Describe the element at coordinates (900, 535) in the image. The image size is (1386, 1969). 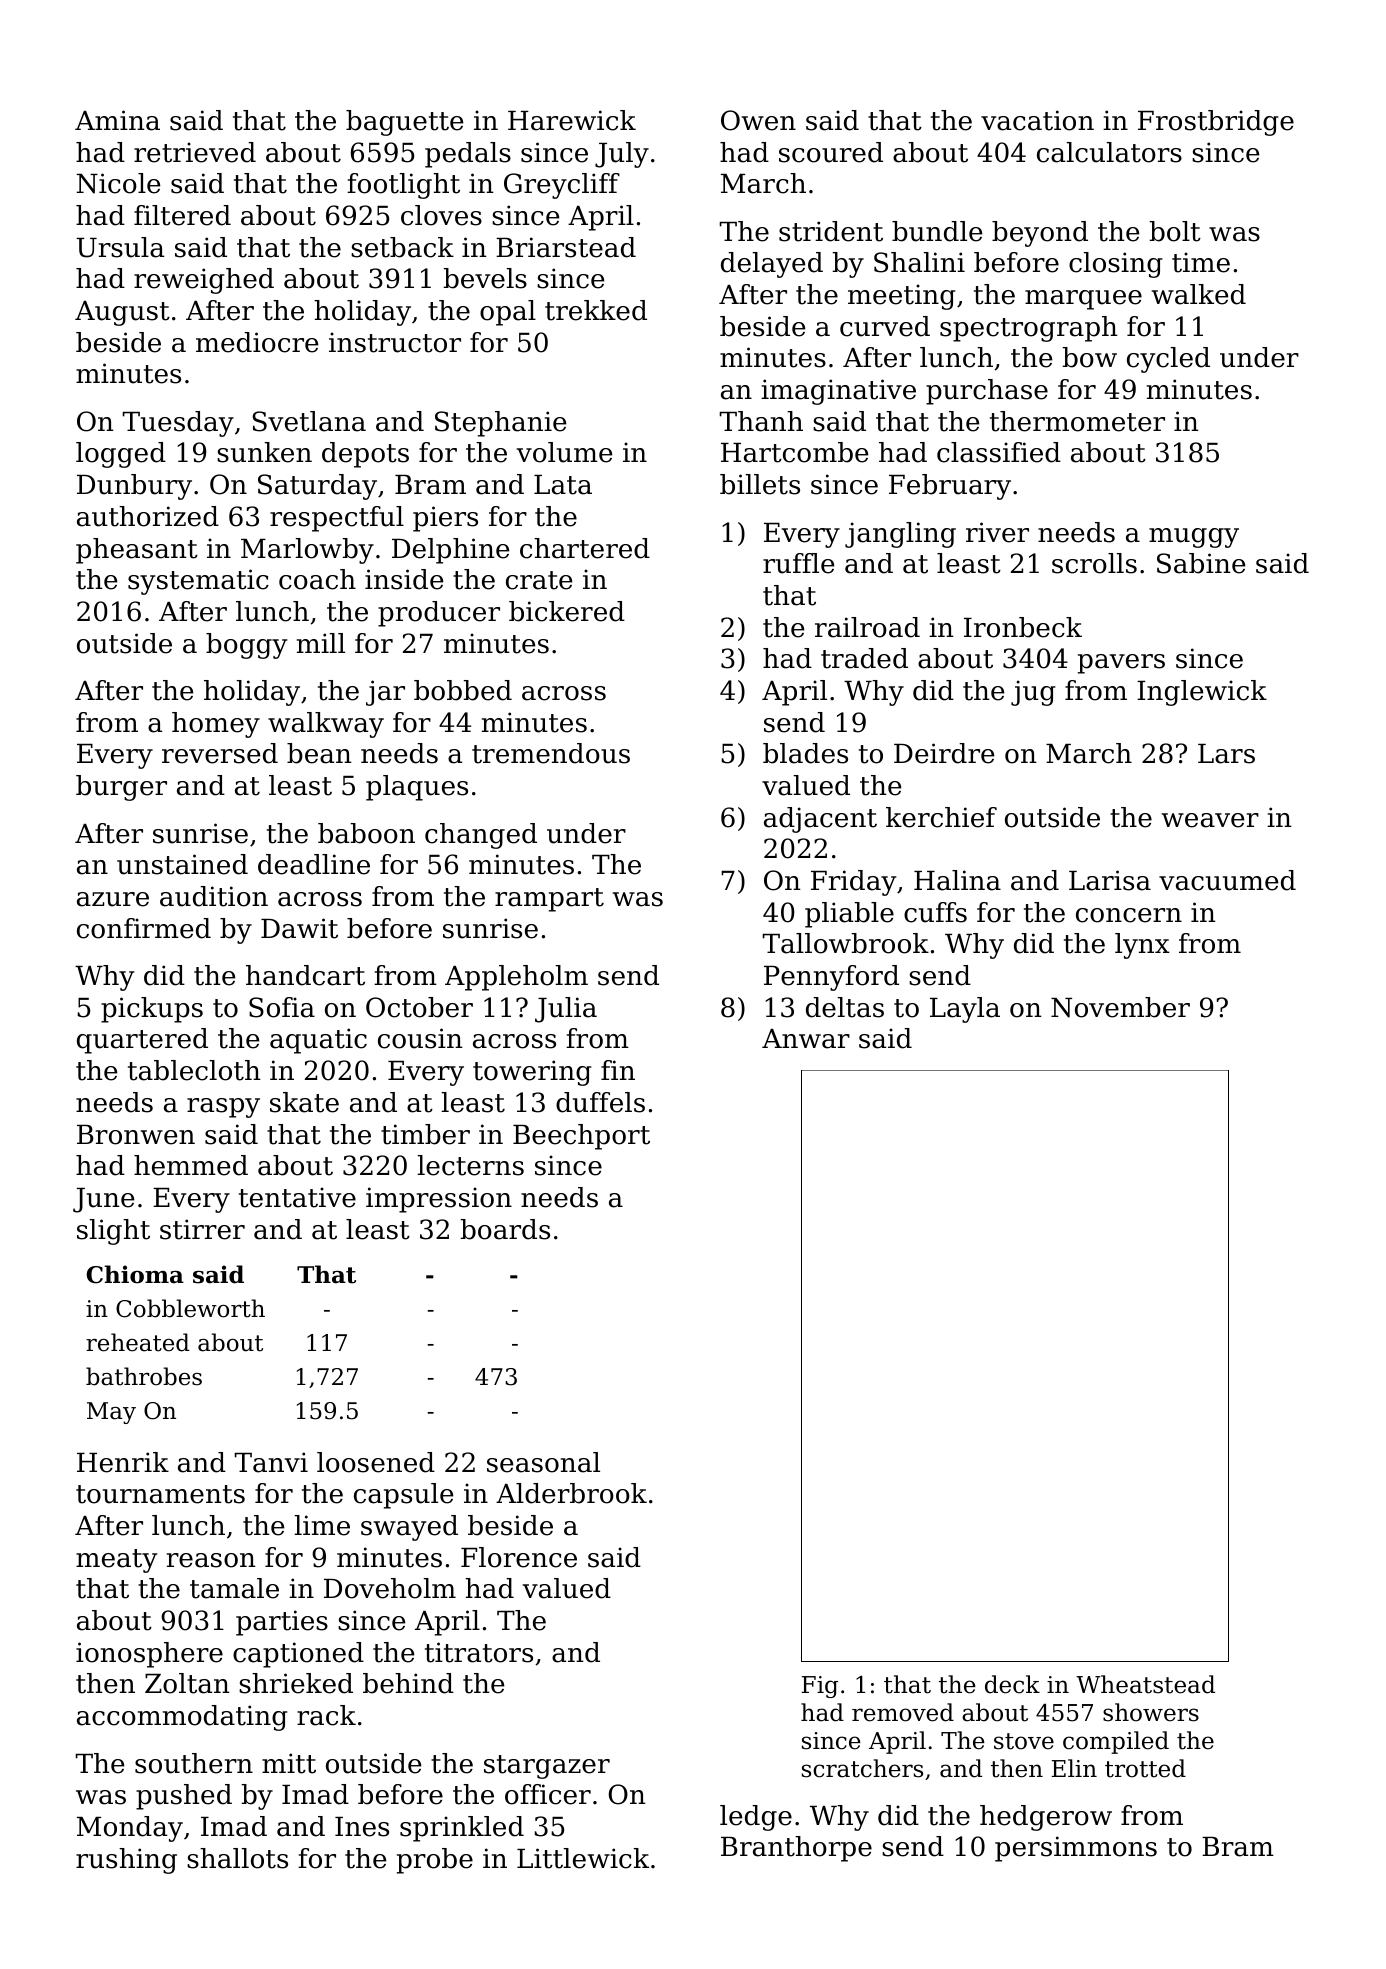
I see `jangling` at that location.
